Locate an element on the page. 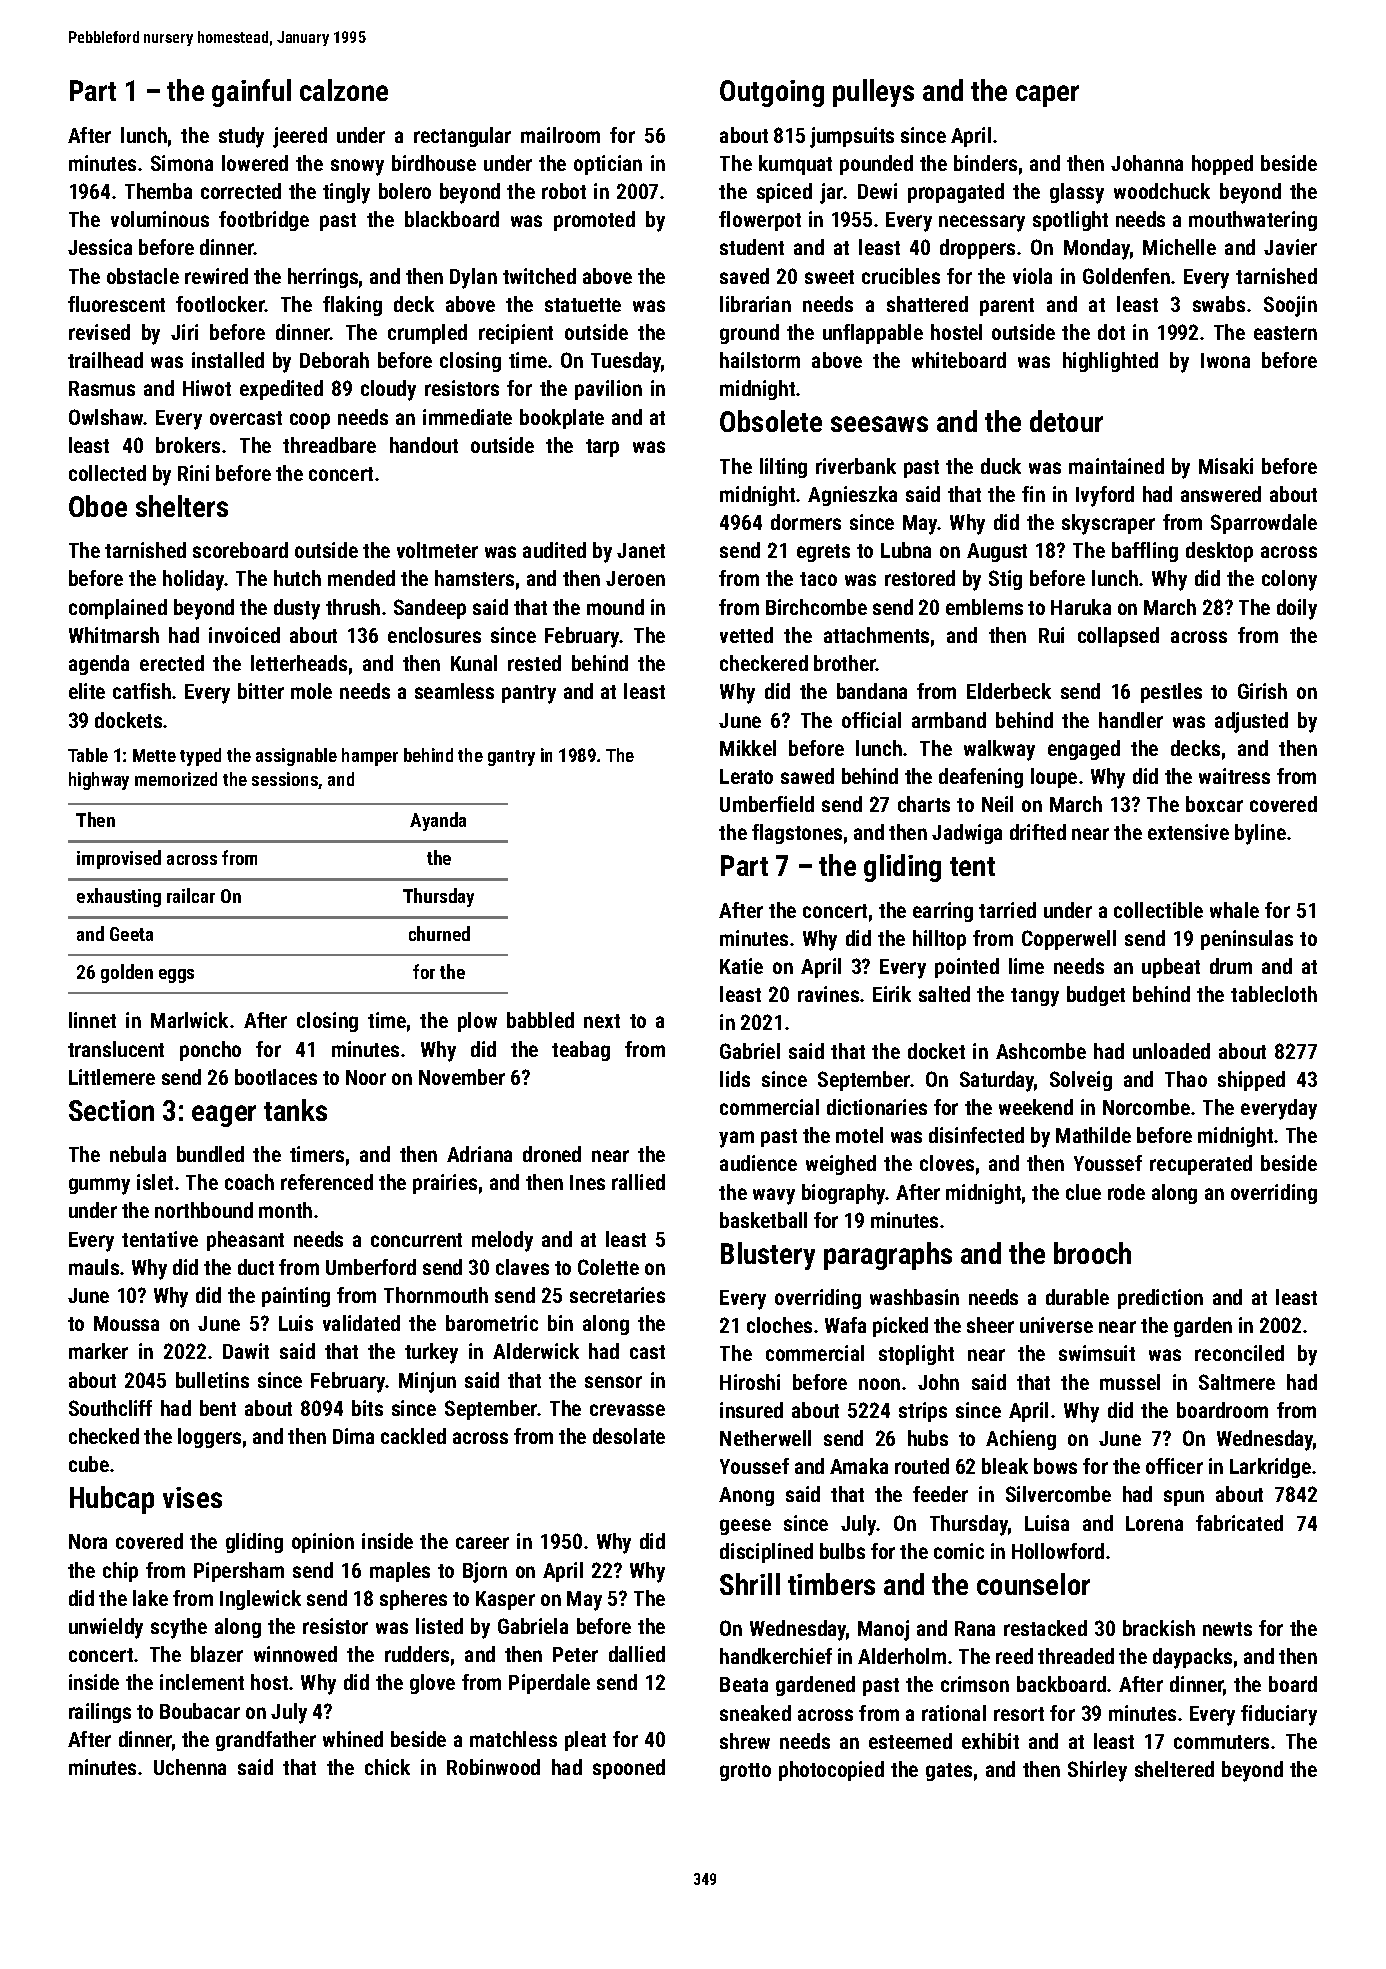 This image has height=1969, width=1386. Ayanda is located at coordinates (438, 821).
